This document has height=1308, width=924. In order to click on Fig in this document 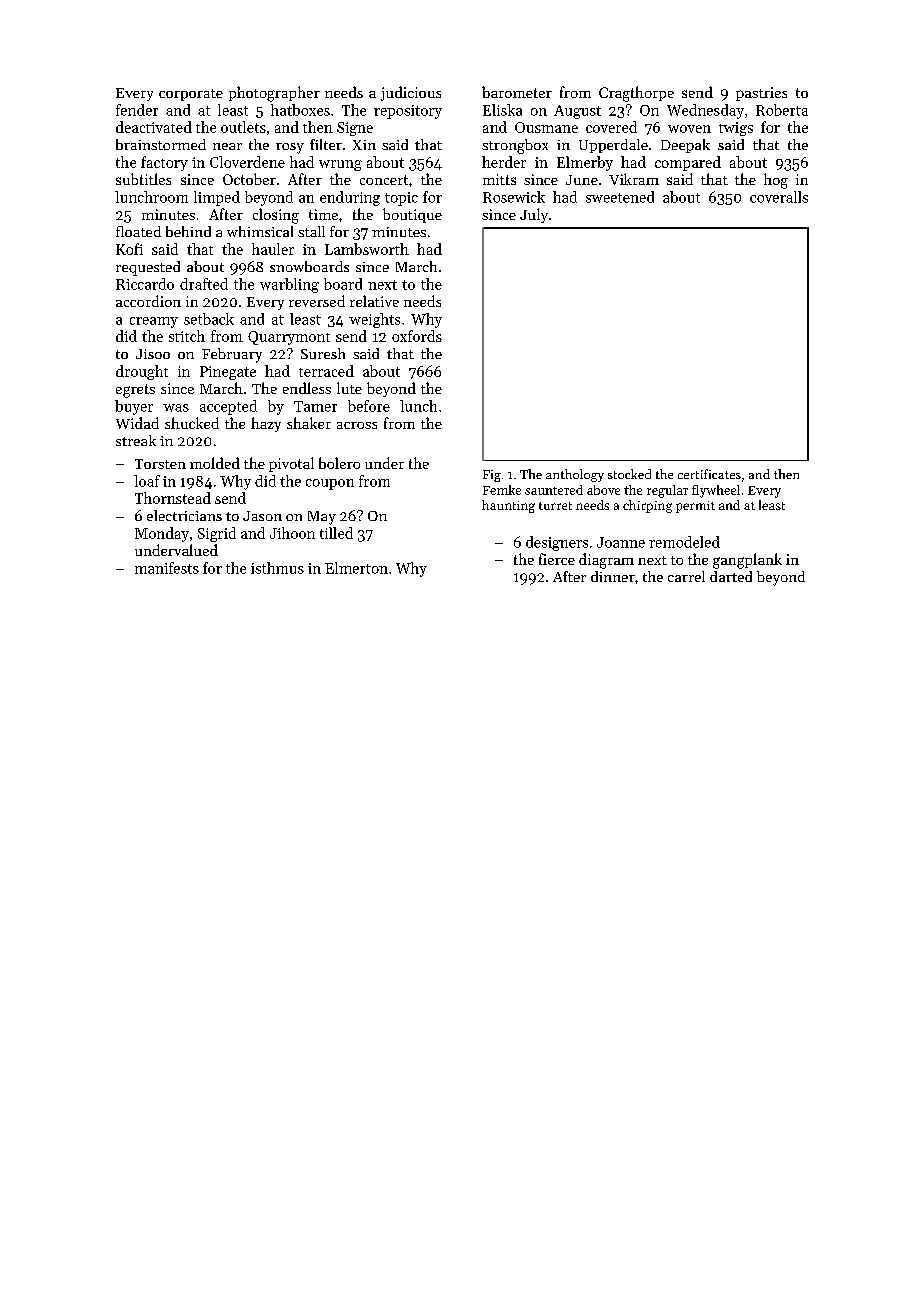, I will do `click(492, 476)`.
